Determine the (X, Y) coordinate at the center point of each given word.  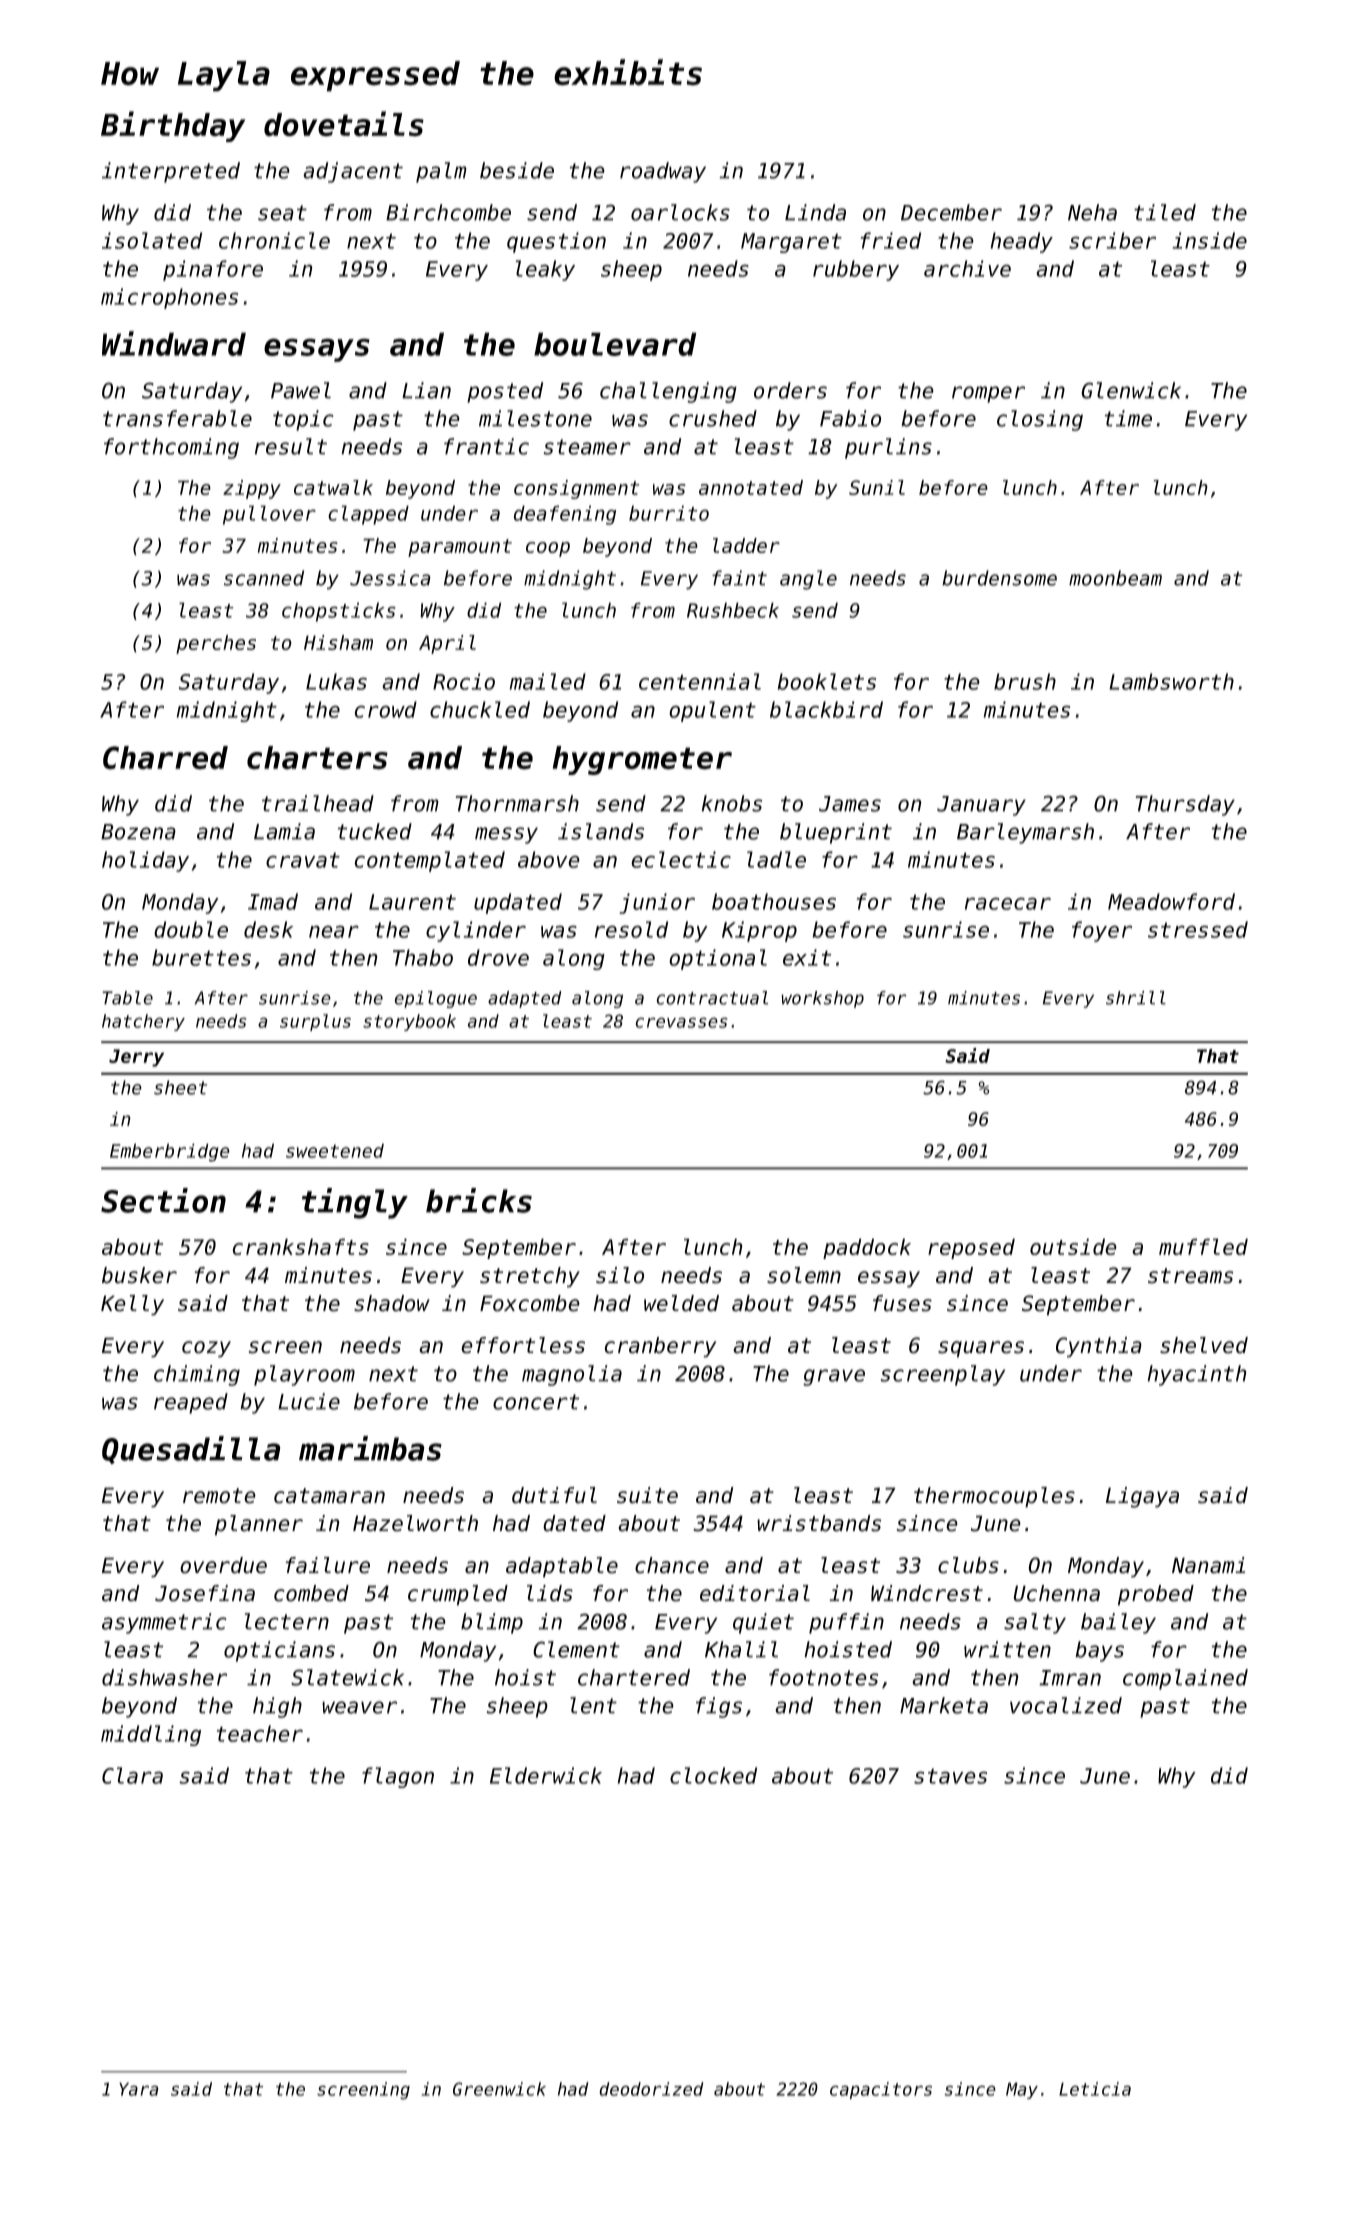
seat (282, 213)
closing (1040, 420)
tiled (1165, 212)
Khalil (741, 1649)
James (850, 804)
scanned (264, 578)
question (556, 242)
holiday (145, 861)
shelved (1204, 1345)
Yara (139, 2089)
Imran (1070, 1678)
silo (620, 1275)
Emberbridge (170, 1152)
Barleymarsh (1025, 833)
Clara (132, 1775)
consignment (576, 489)
